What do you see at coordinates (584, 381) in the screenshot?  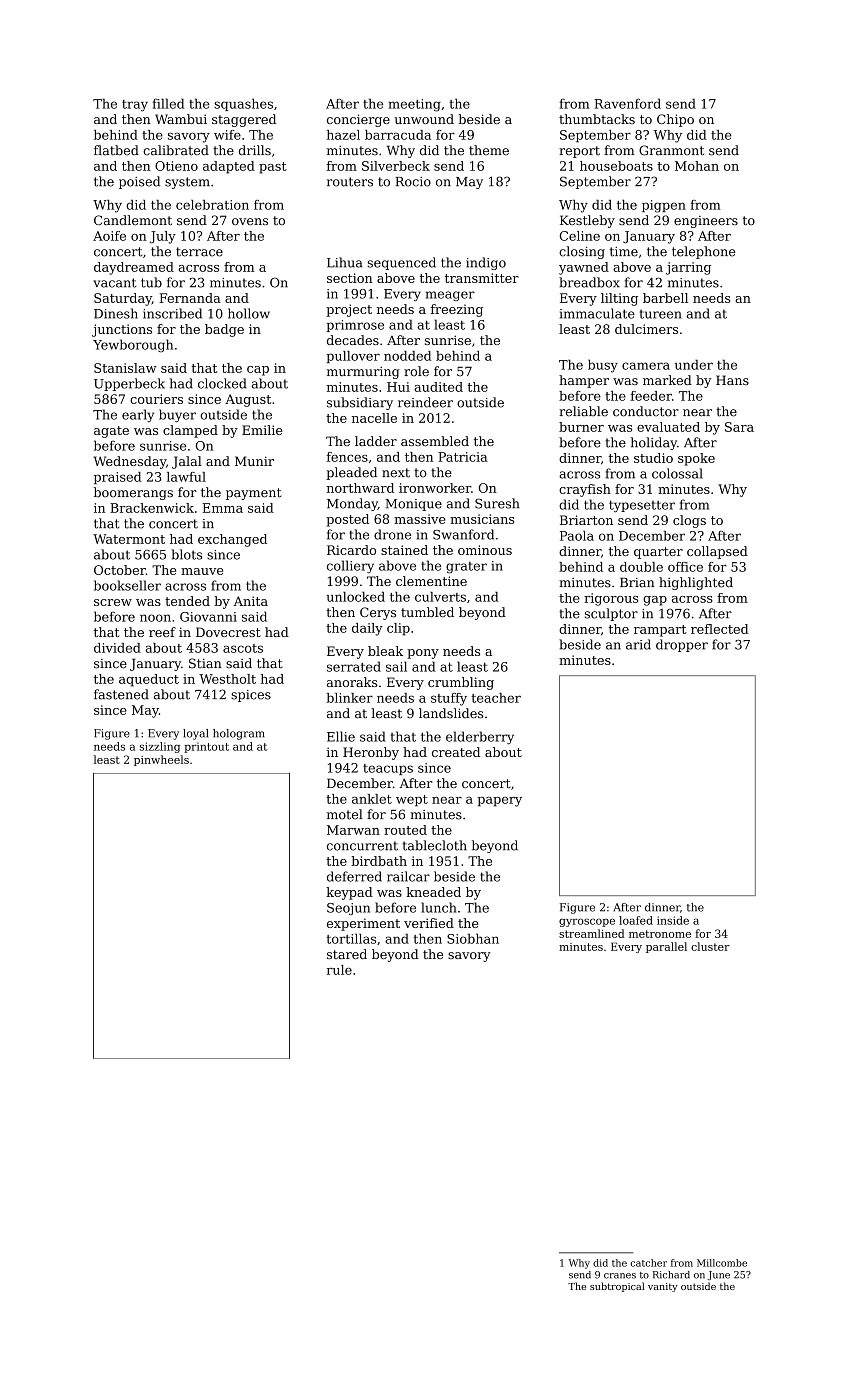 I see `hamper` at bounding box center [584, 381].
